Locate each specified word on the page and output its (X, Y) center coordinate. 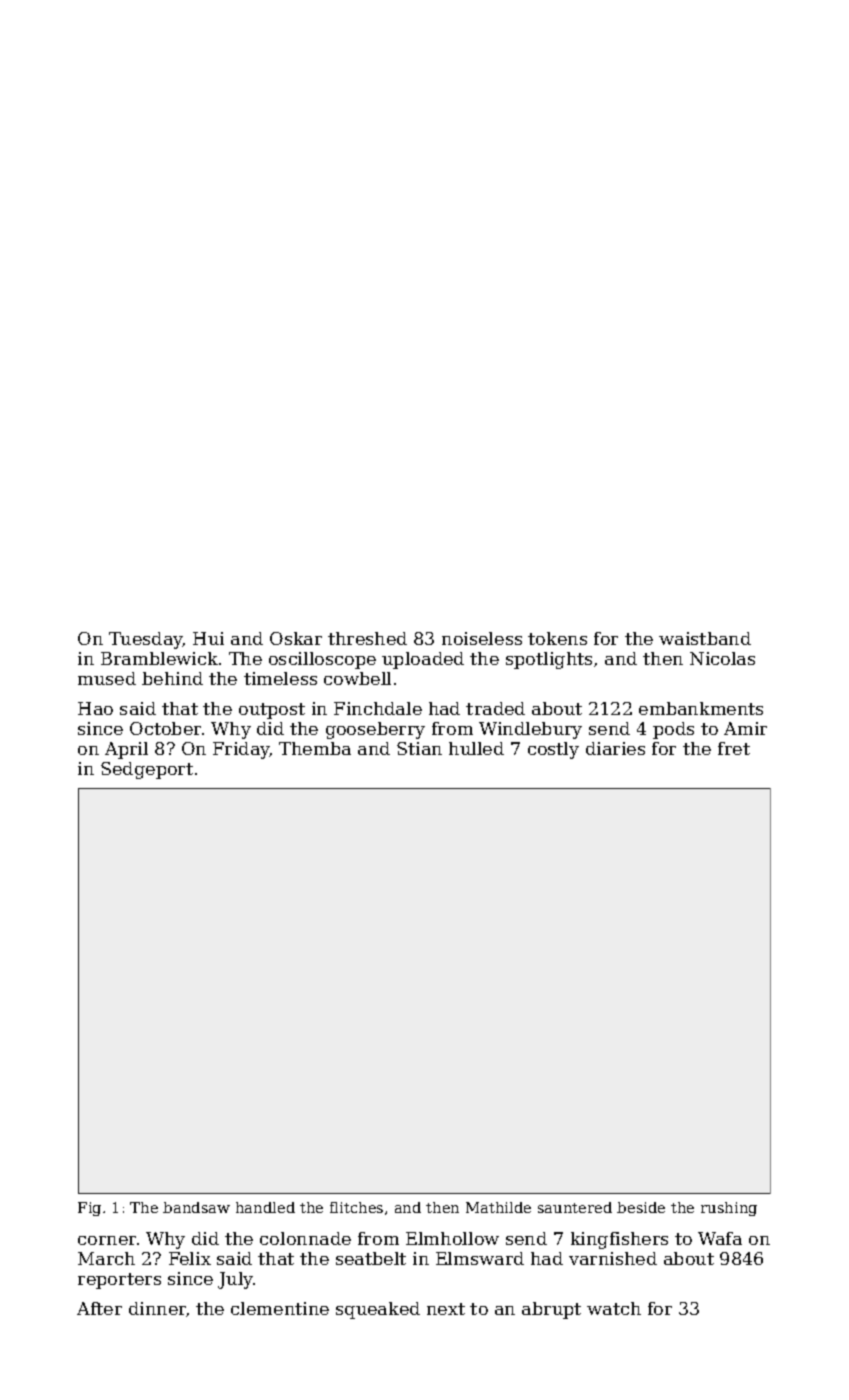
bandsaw (196, 1207)
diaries (615, 748)
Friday (241, 750)
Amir (745, 728)
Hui (208, 638)
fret (734, 748)
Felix (190, 1258)
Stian (419, 748)
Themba (315, 748)
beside (641, 1207)
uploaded (423, 660)
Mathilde (498, 1207)
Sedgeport (147, 770)
